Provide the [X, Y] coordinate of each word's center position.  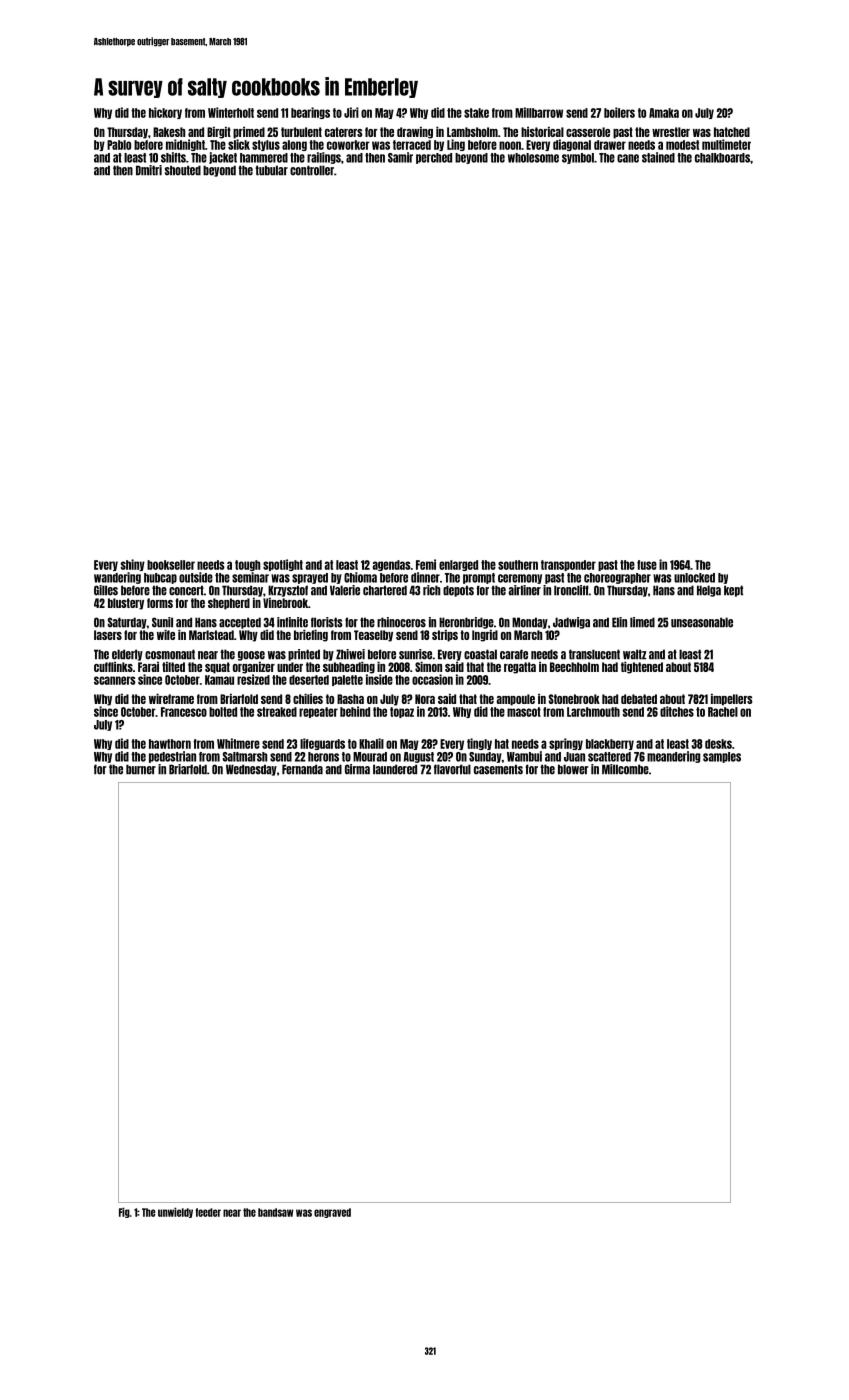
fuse [647, 565]
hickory [165, 113]
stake [476, 113]
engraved [332, 1213]
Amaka [664, 113]
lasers [108, 635]
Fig [124, 1212]
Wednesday [251, 770]
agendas [391, 565]
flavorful [452, 769]
